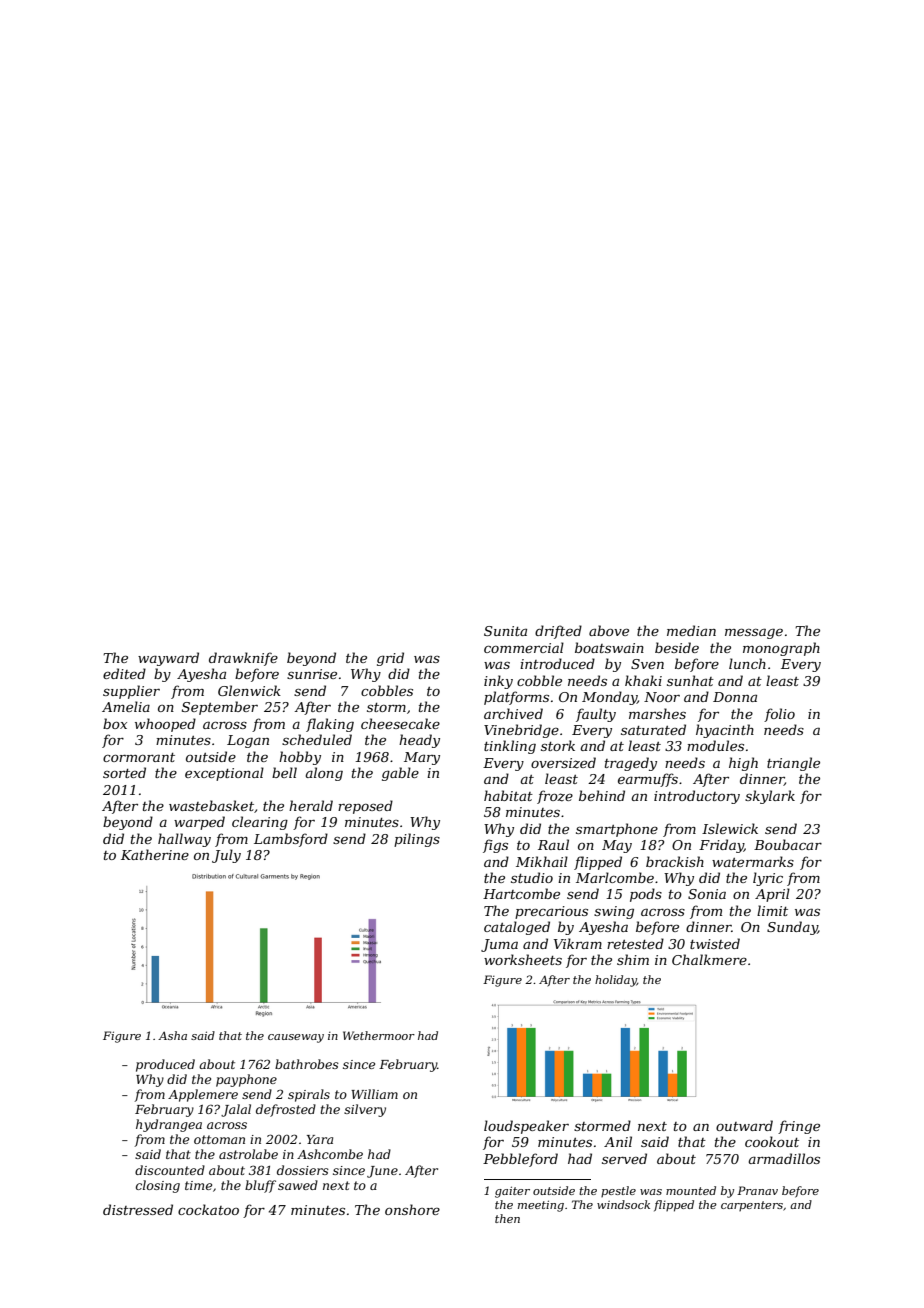 The image size is (924, 1308). What do you see at coordinates (505, 631) in the screenshot?
I see `Sunita` at bounding box center [505, 631].
